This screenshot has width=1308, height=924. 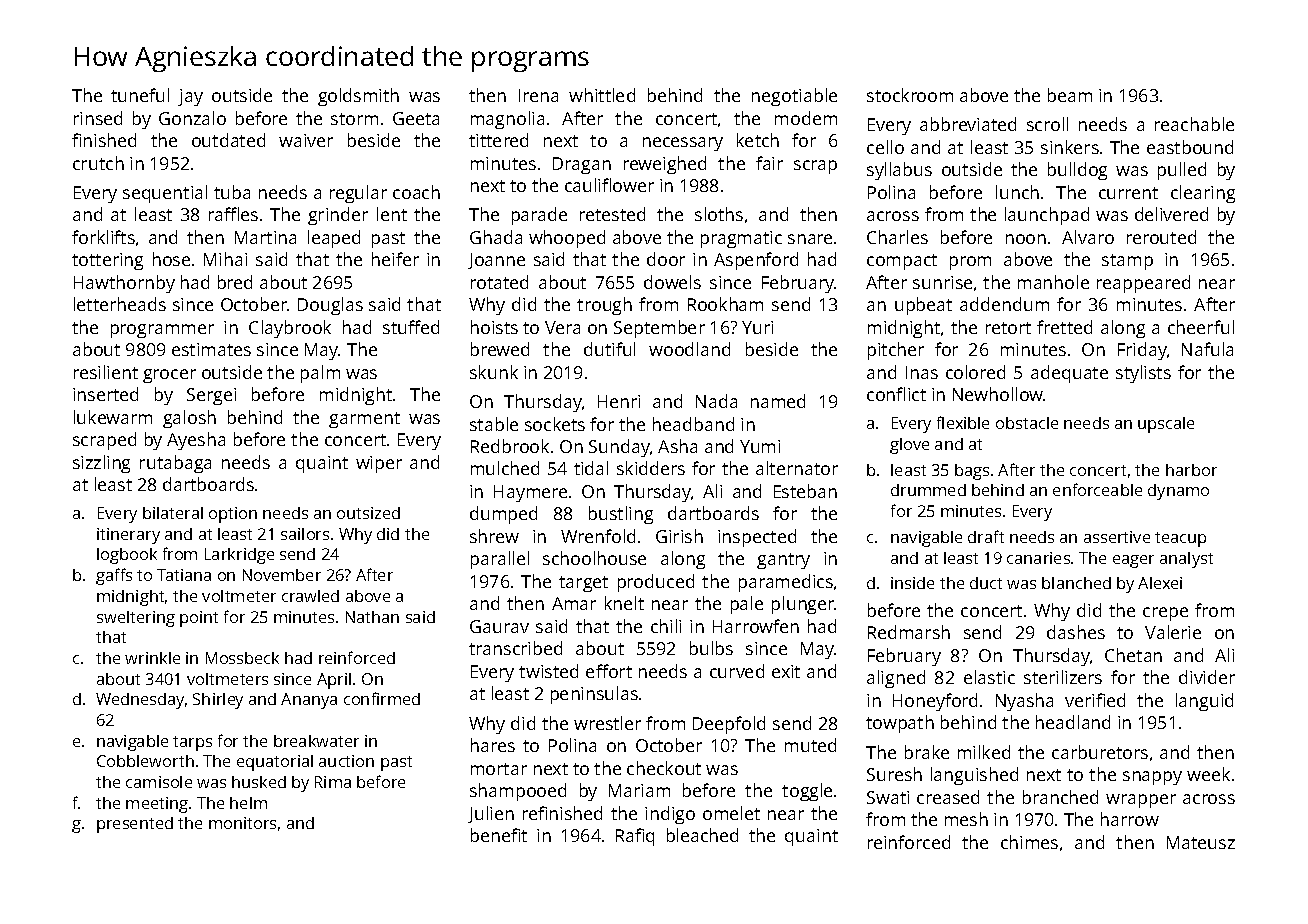 I want to click on beam, so click(x=1070, y=95).
